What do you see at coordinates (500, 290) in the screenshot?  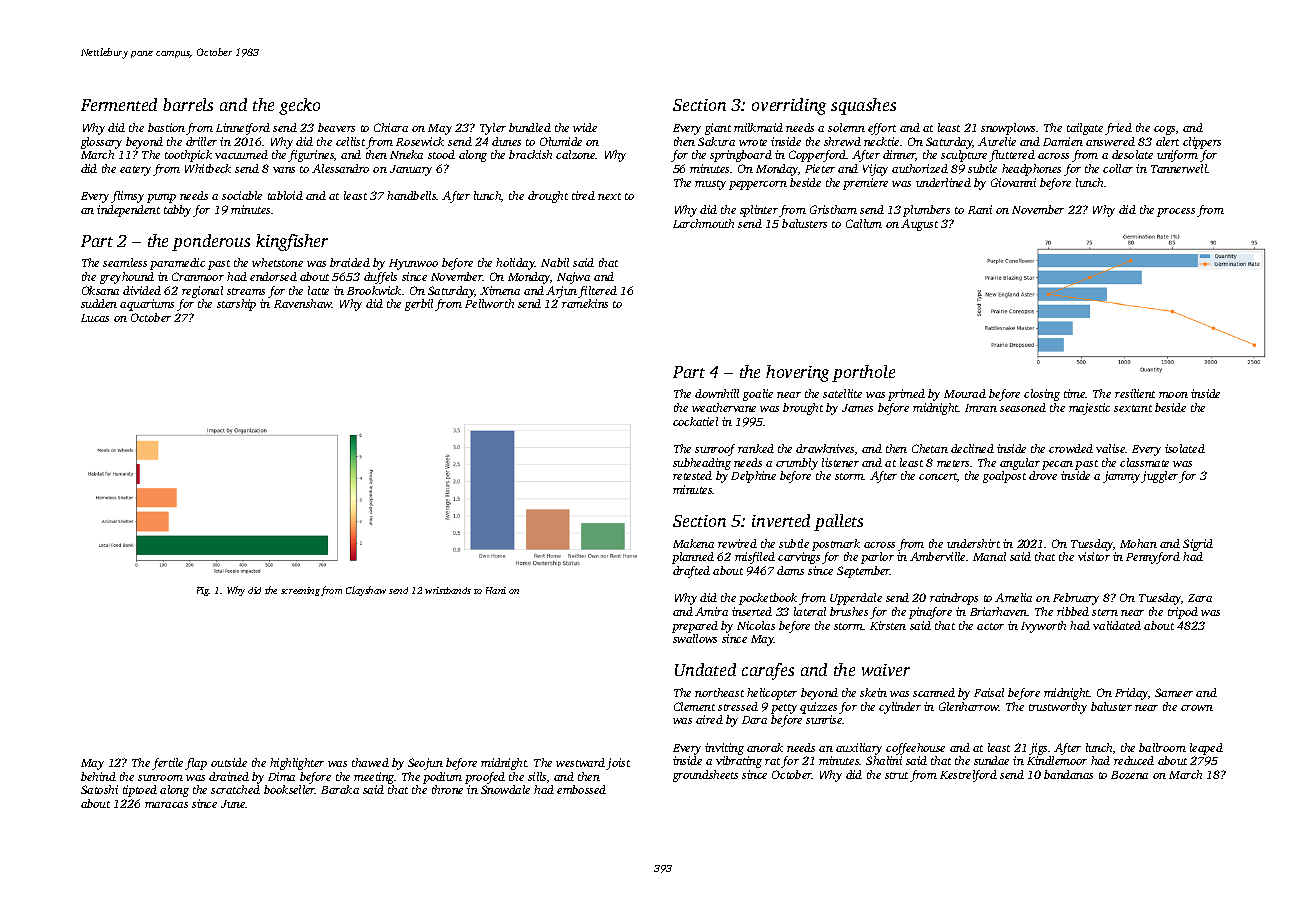 I see `Ximena` at bounding box center [500, 290].
